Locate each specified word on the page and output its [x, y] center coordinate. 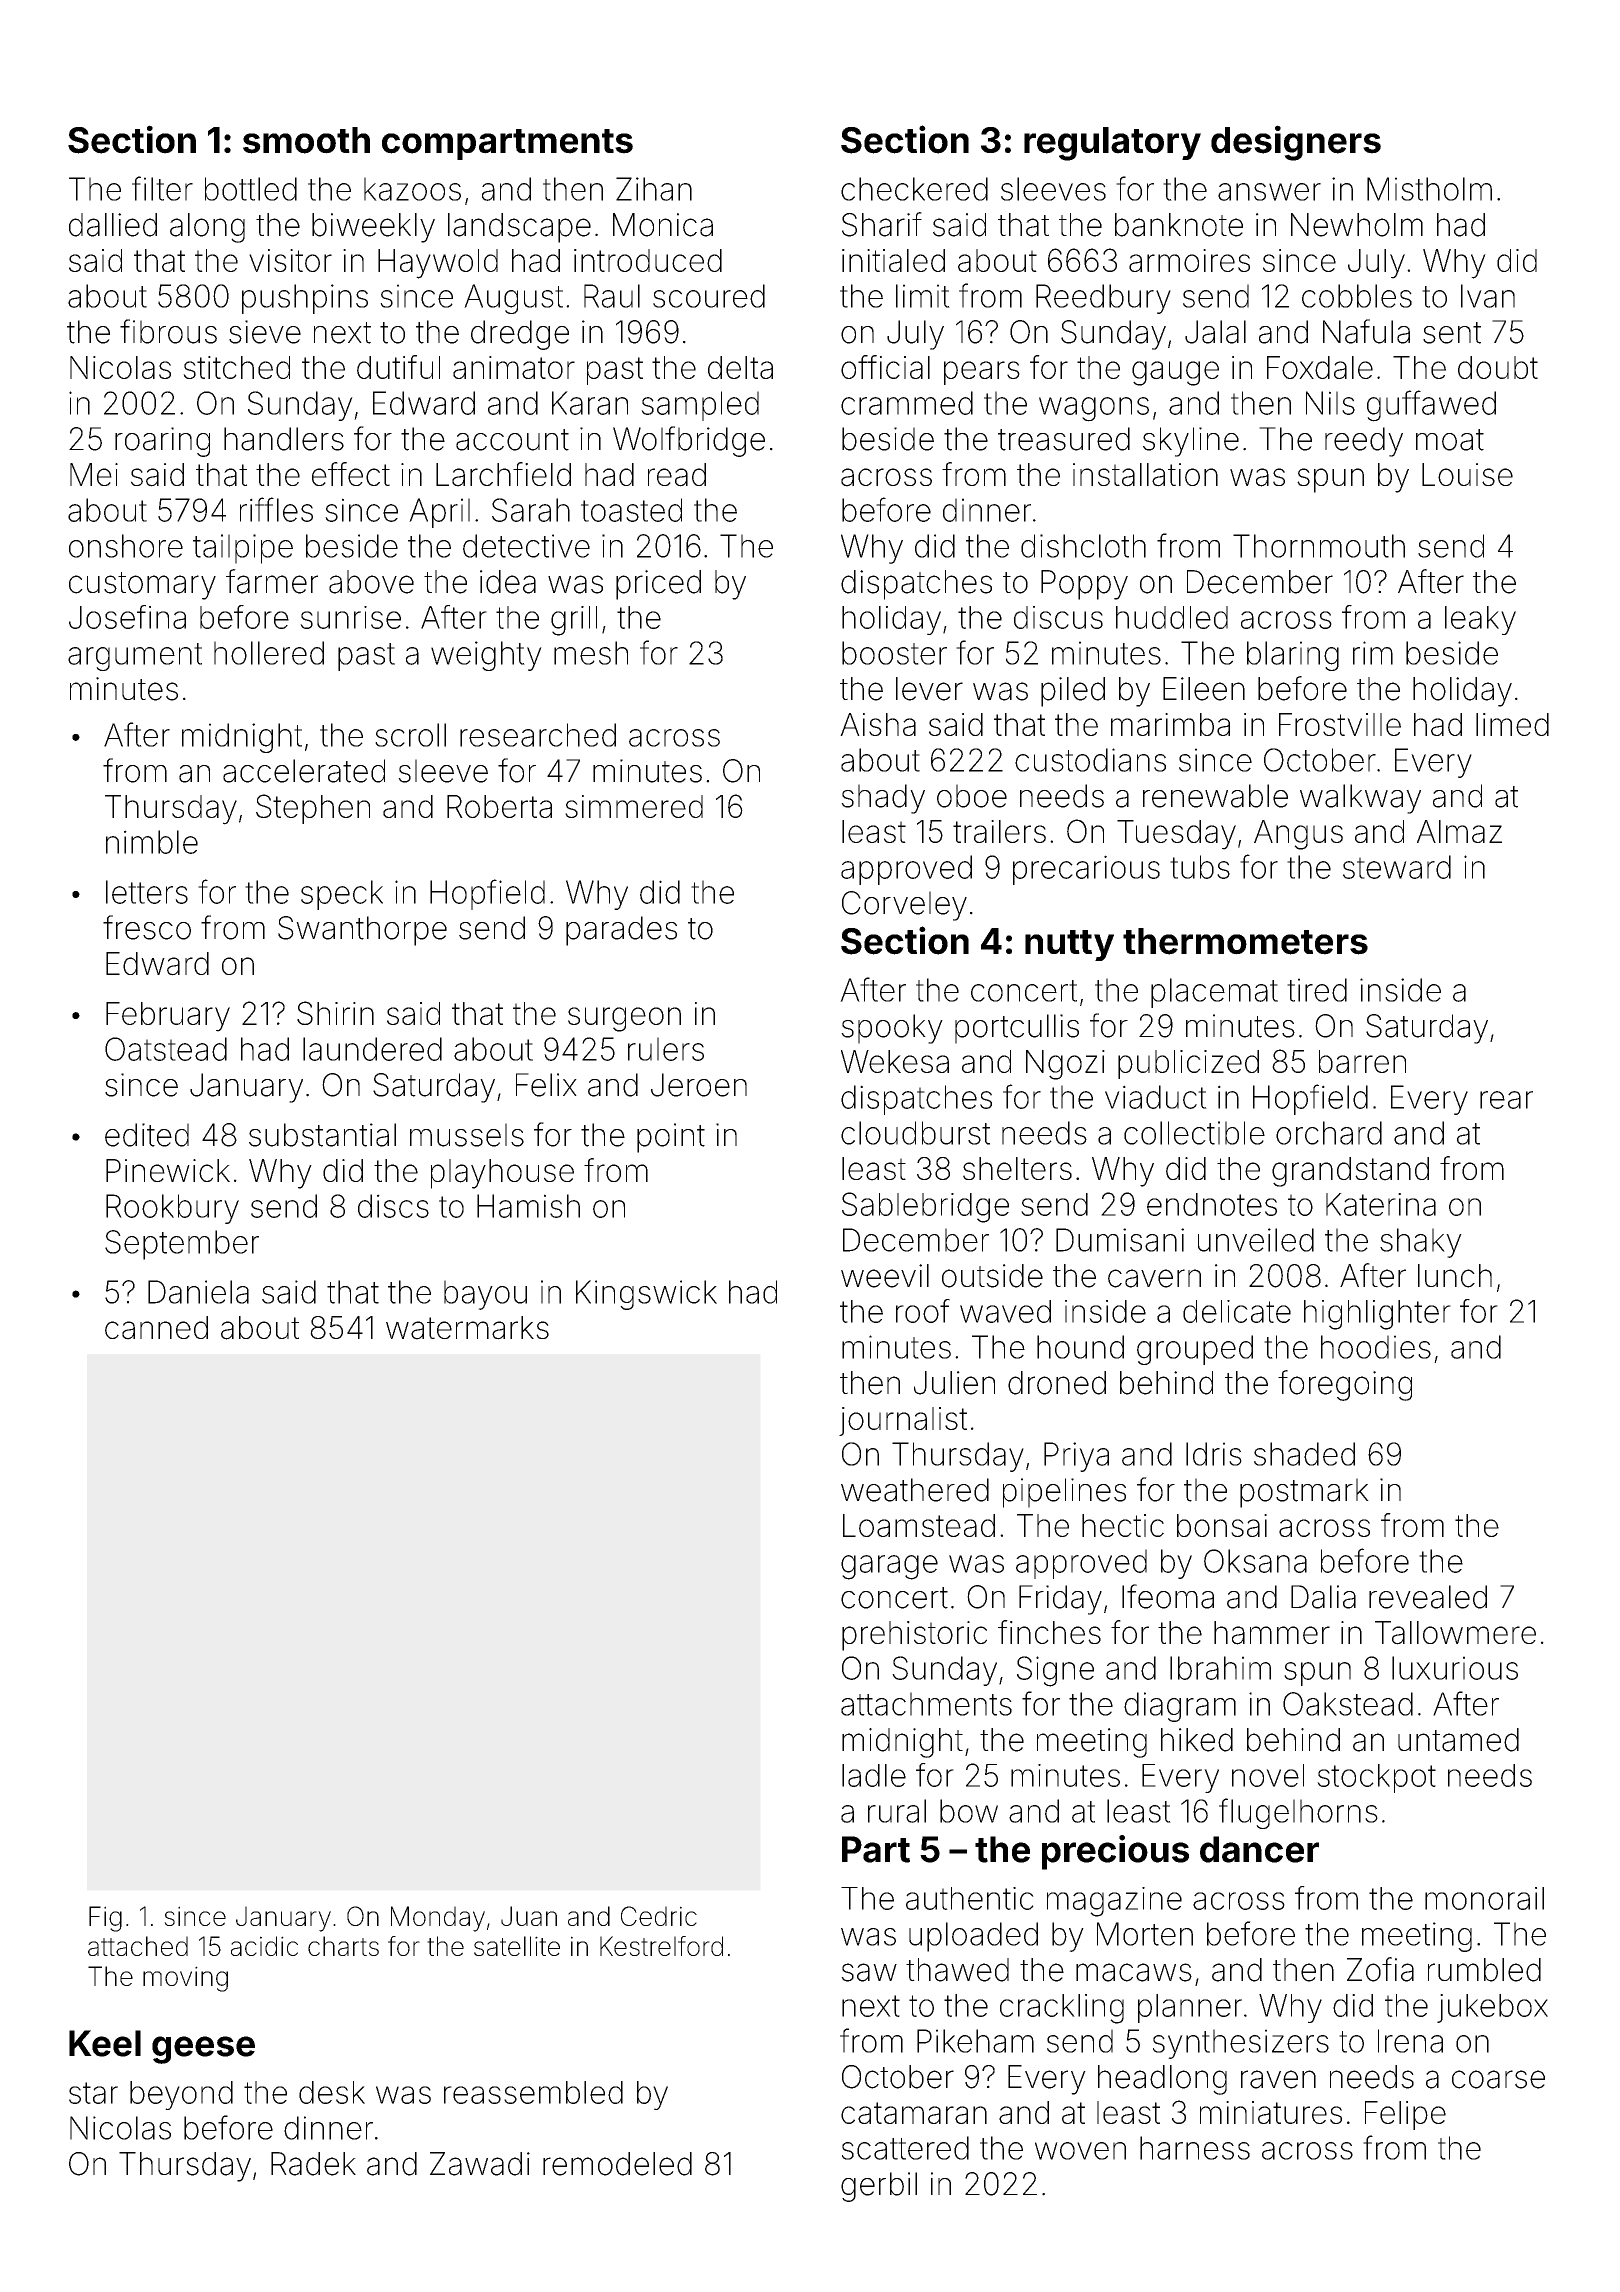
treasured [1064, 439]
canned [156, 1328]
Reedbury [1103, 299]
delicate [1237, 1311]
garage [889, 1567]
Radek [313, 2164]
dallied [113, 225]
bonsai [1222, 1525]
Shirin [335, 1013]
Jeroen [699, 1085]
